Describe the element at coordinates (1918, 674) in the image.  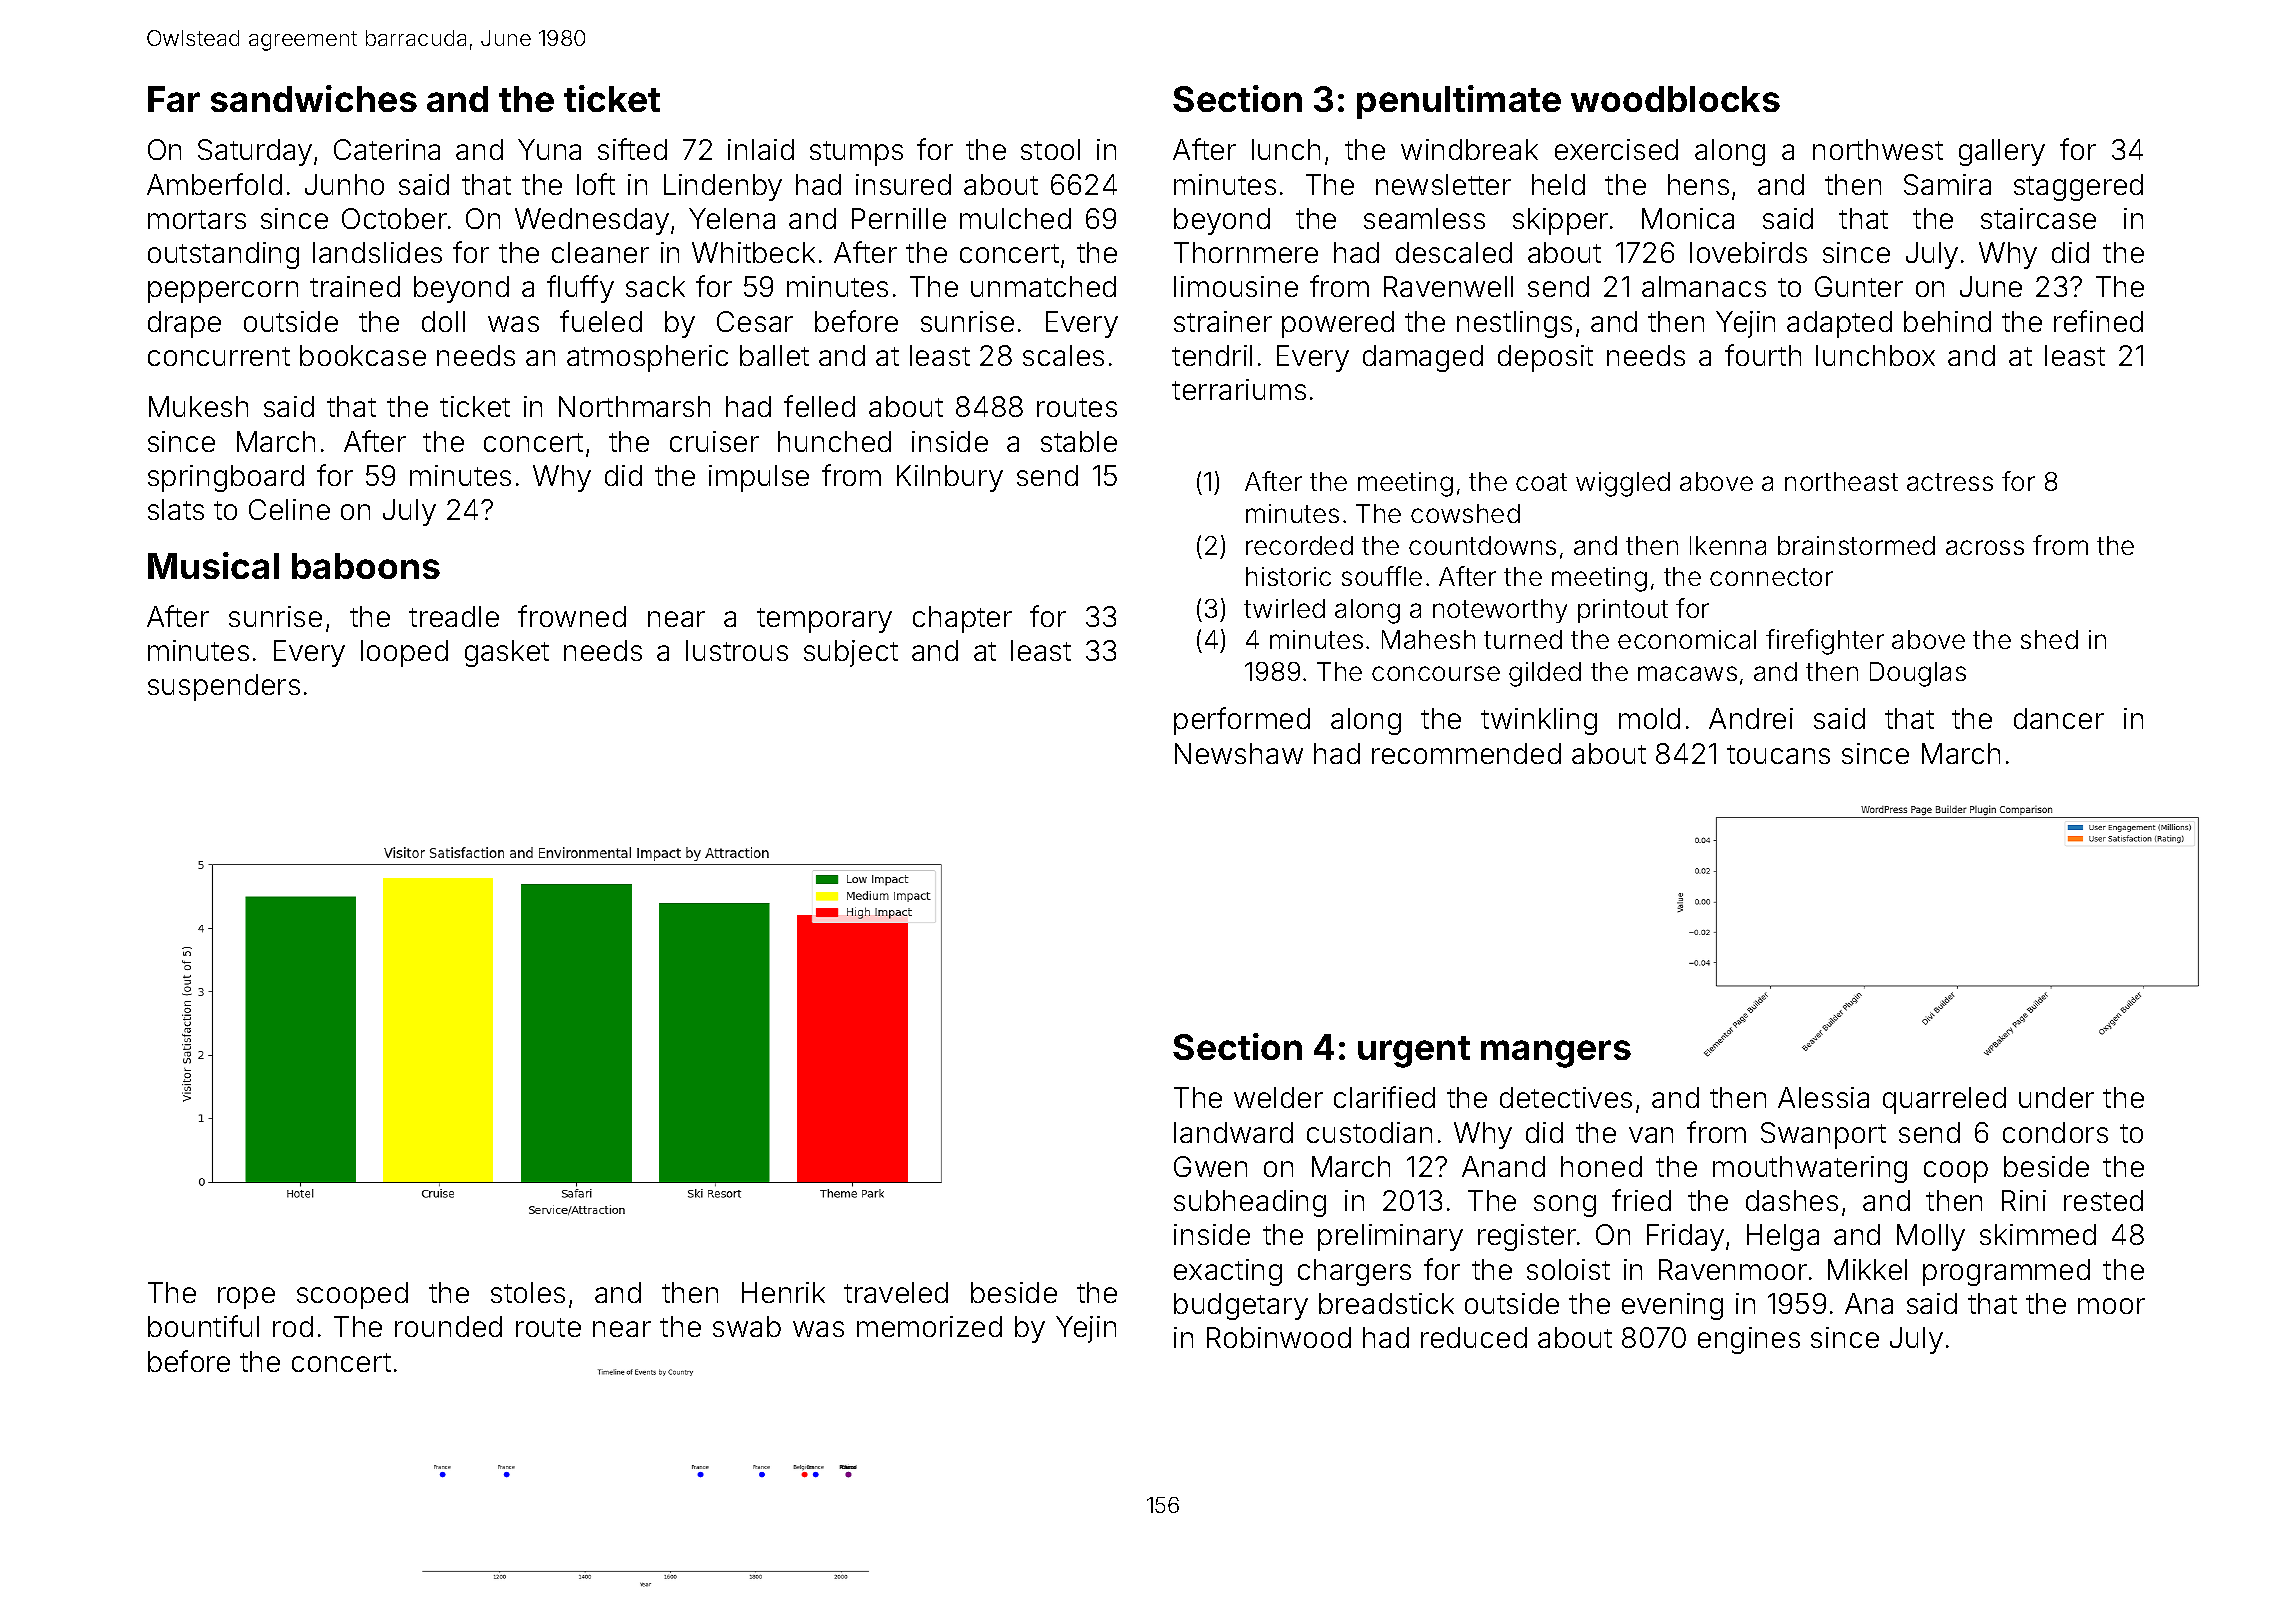
I see `Douglas` at that location.
